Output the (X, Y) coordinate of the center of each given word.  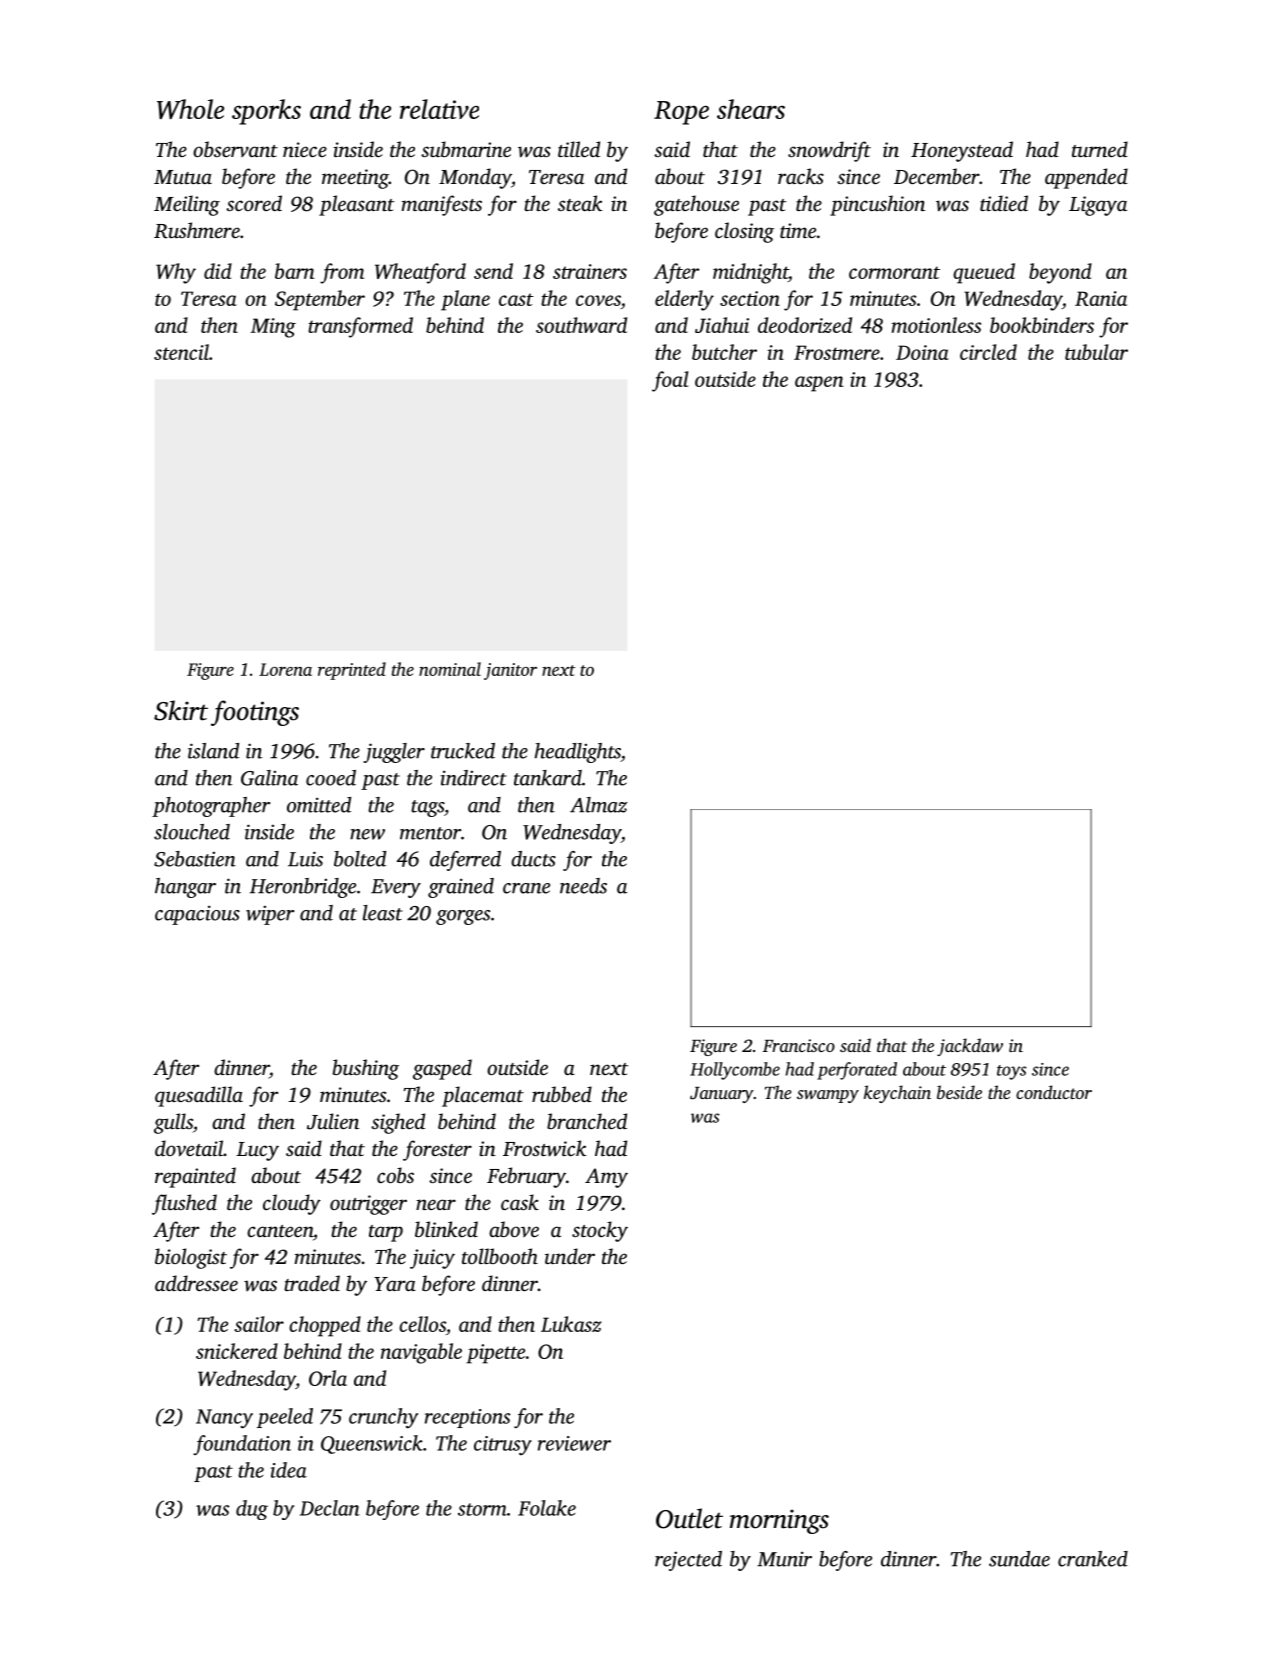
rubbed (562, 1094)
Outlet (689, 1518)
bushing (366, 1069)
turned (1100, 149)
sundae (1019, 1559)
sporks (266, 112)
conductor (1054, 1092)
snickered (237, 1351)
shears (751, 109)
